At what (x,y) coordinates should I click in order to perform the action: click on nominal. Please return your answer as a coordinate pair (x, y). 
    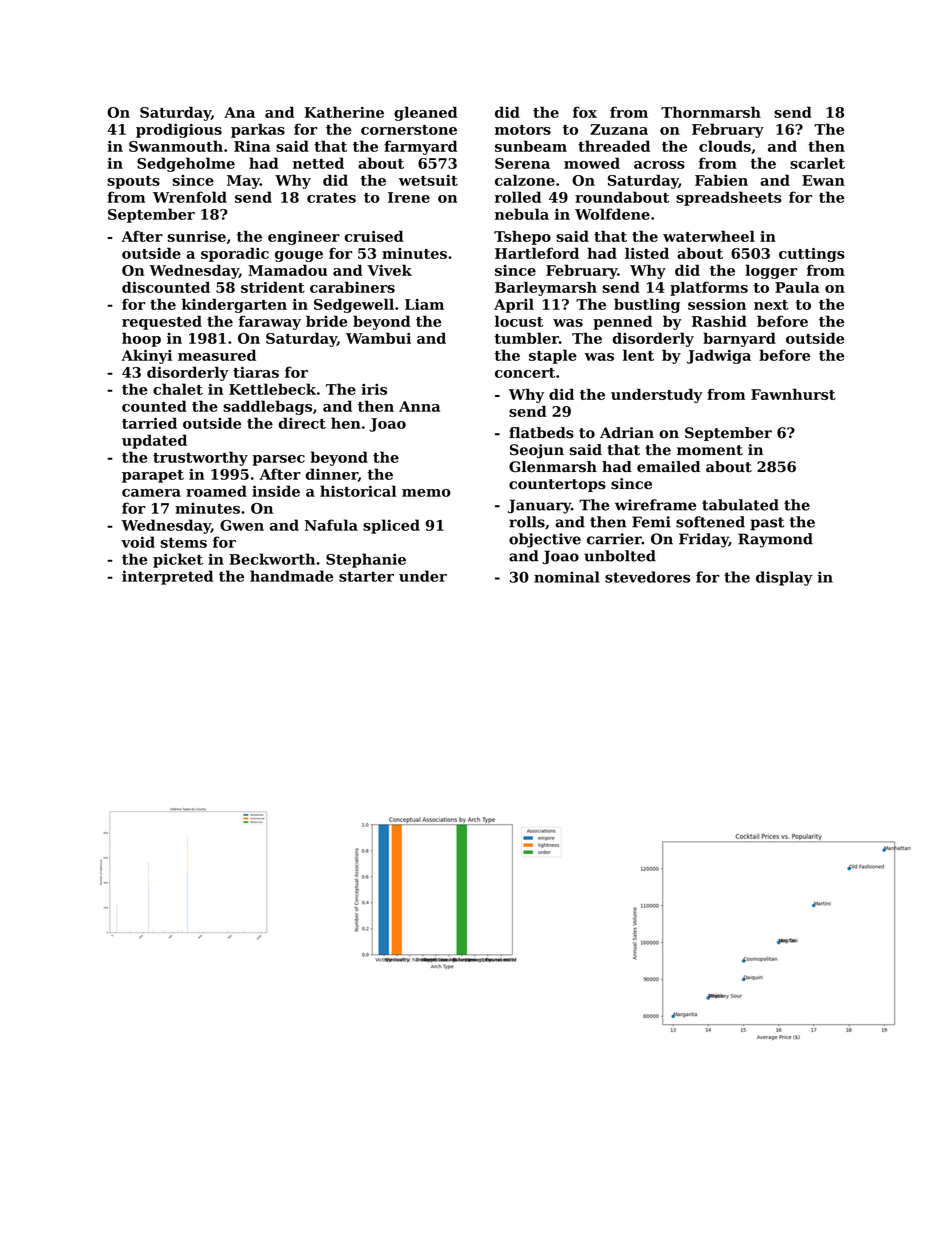
    Looking at the image, I should click on (567, 577).
